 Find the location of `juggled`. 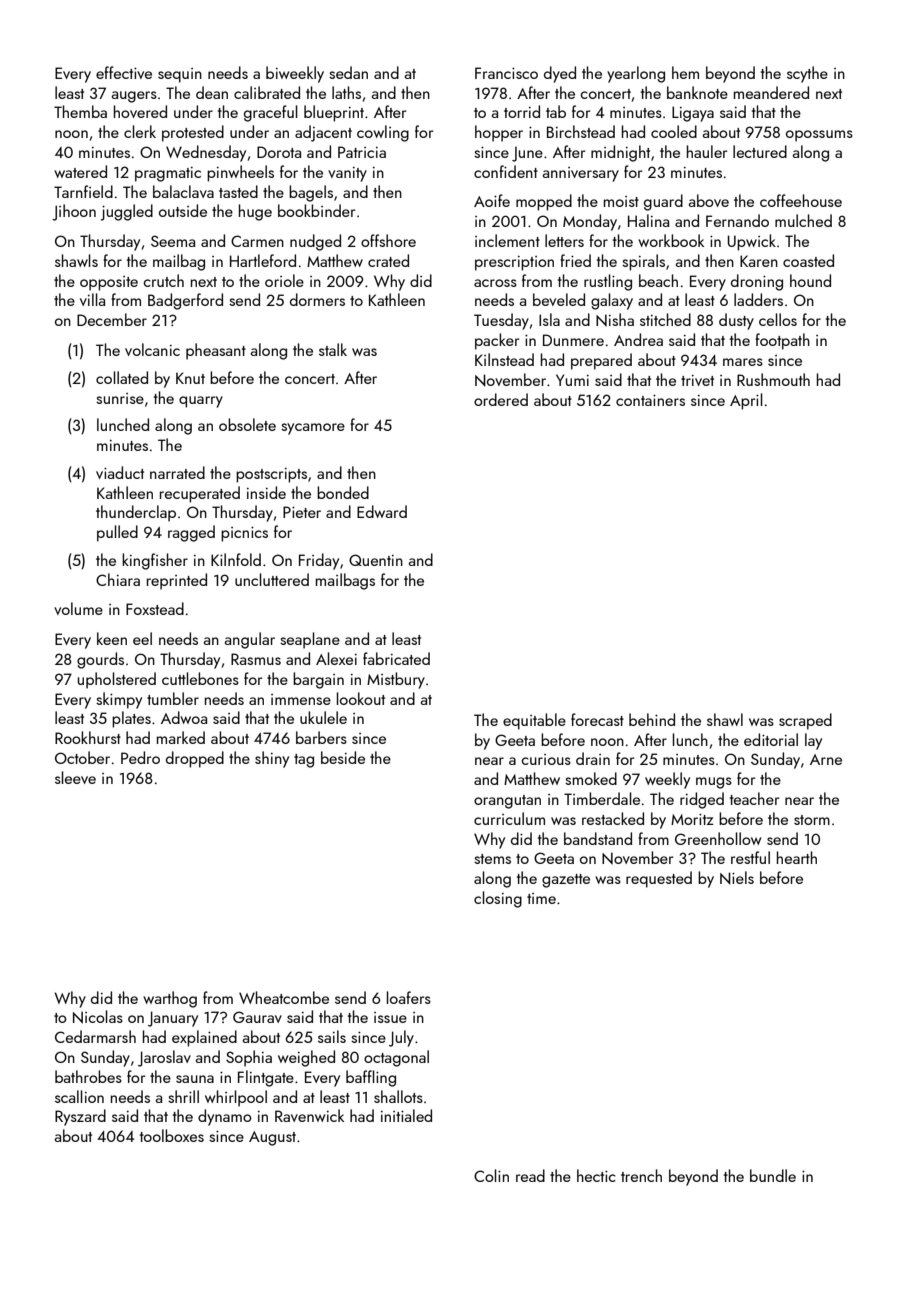

juggled is located at coordinates (127, 212).
